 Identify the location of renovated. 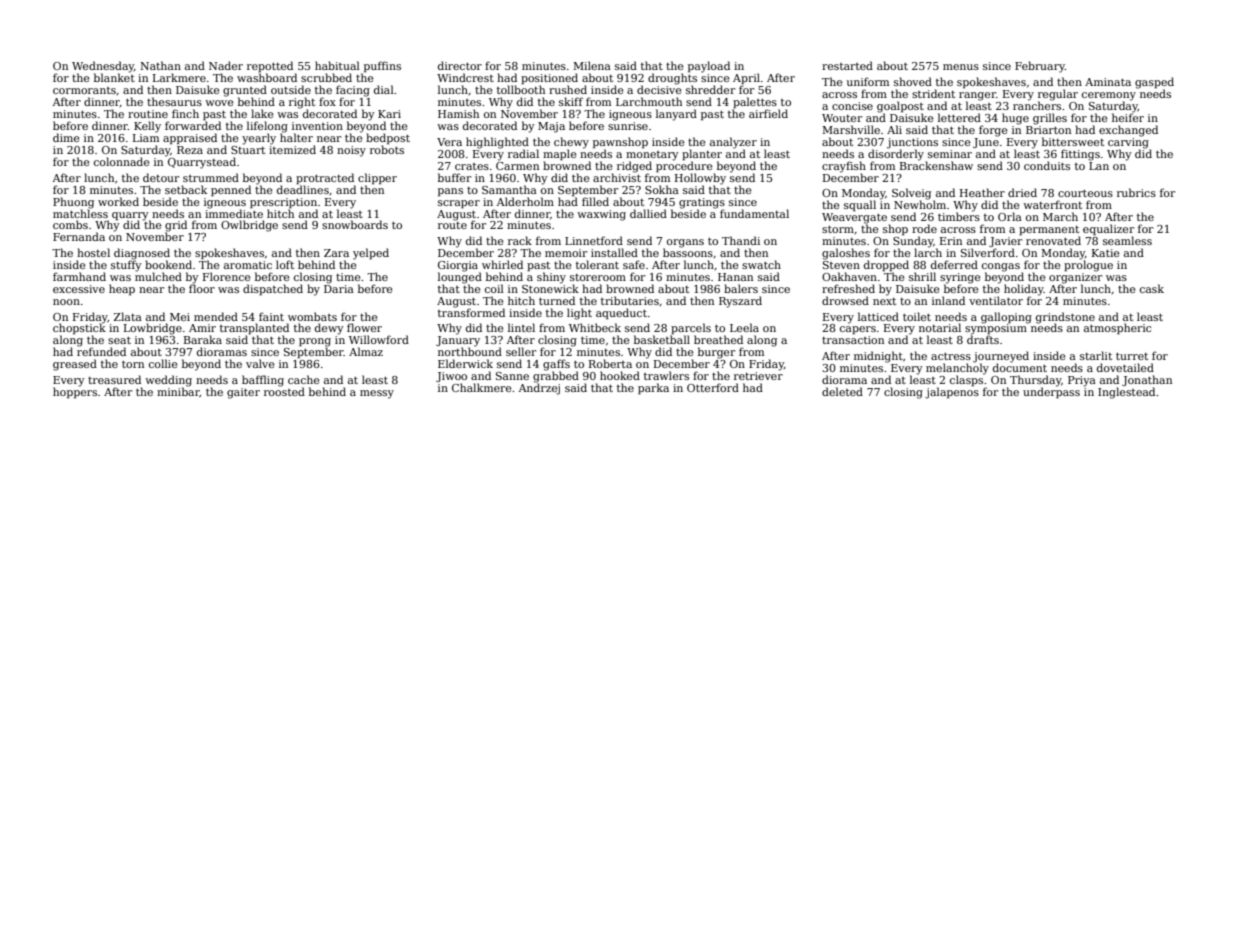
(1053, 240).
